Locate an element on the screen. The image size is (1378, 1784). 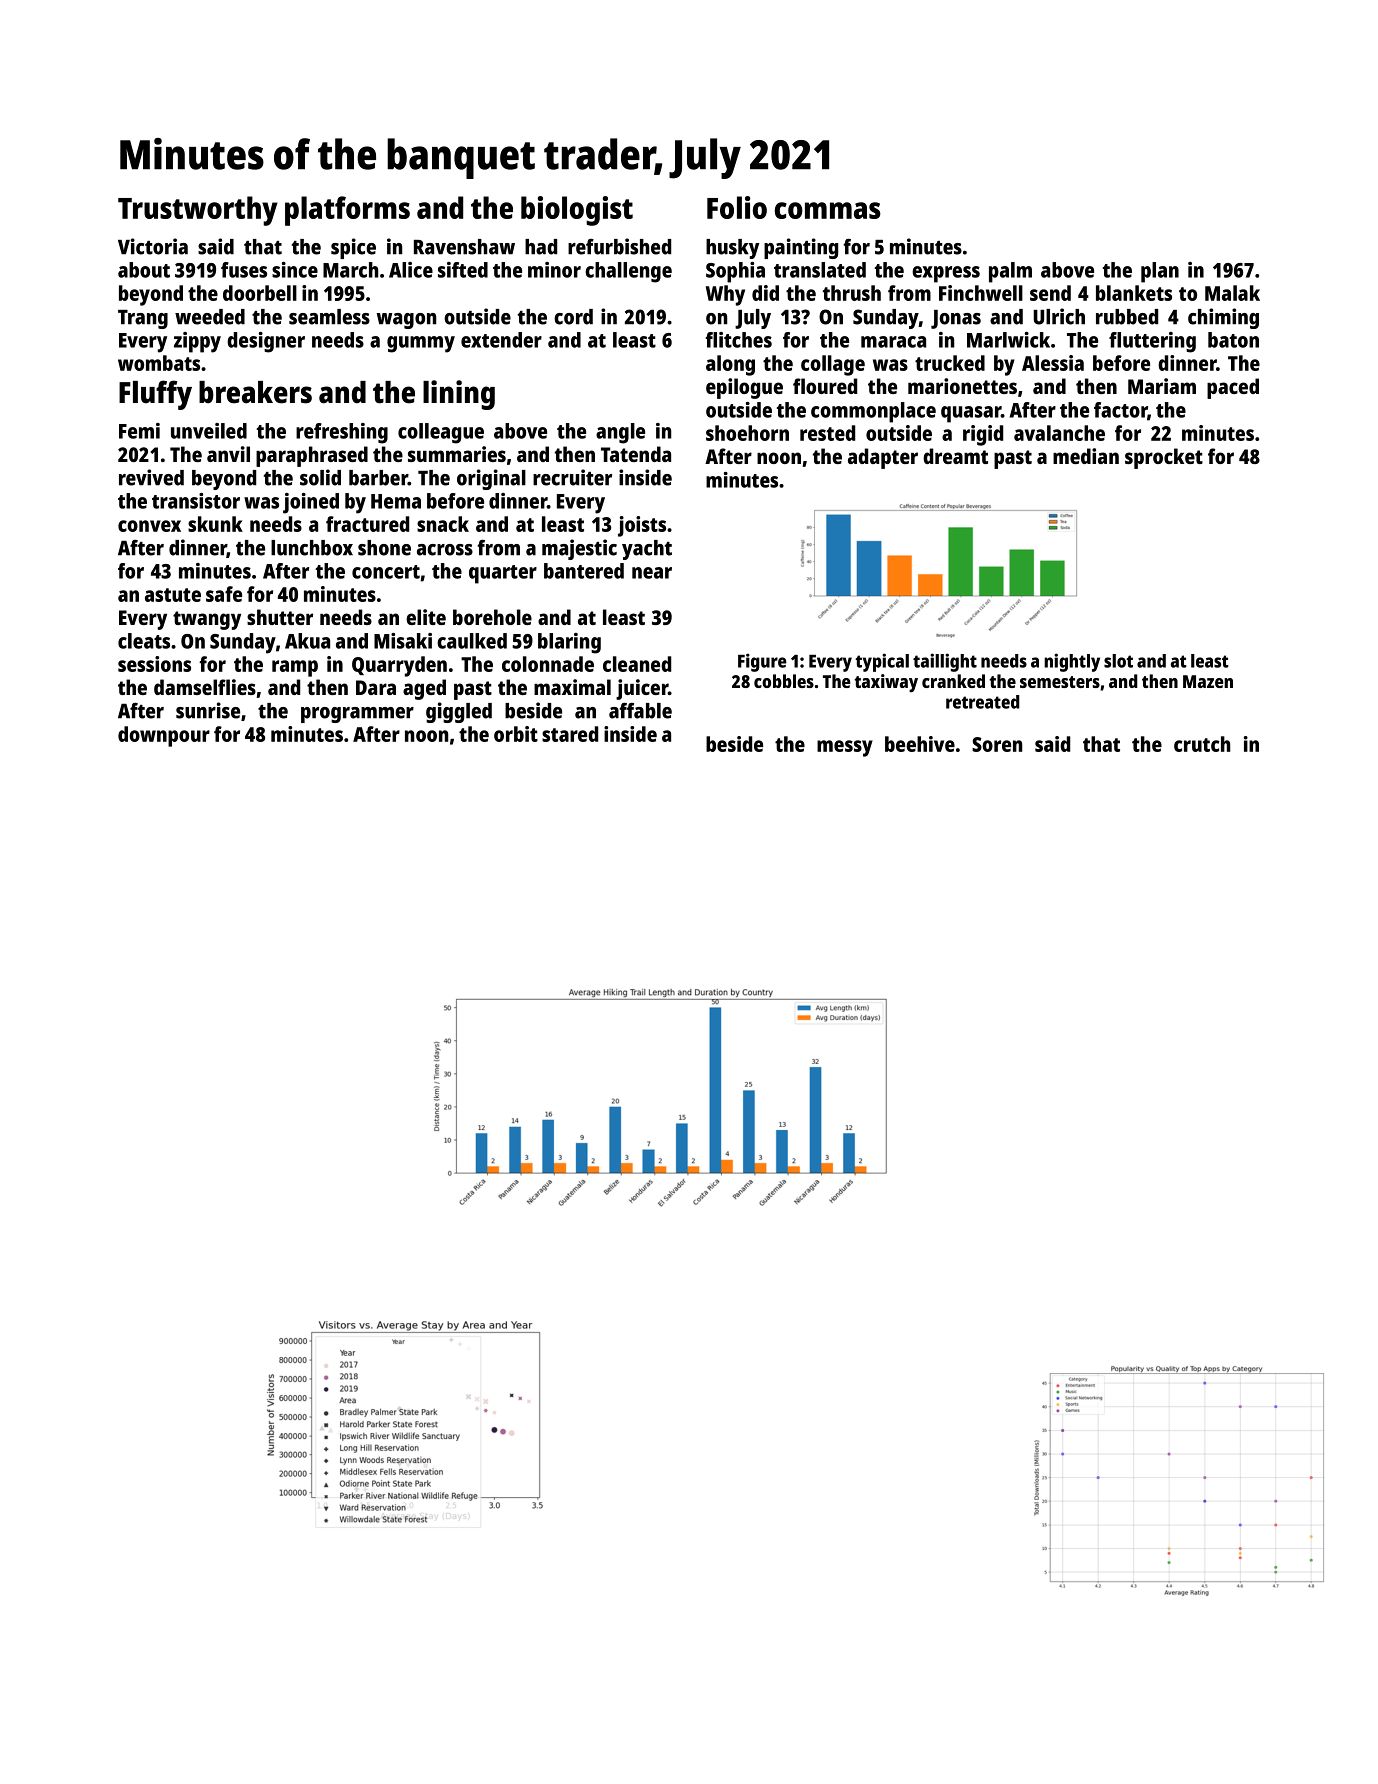
Folio is located at coordinates (737, 207).
